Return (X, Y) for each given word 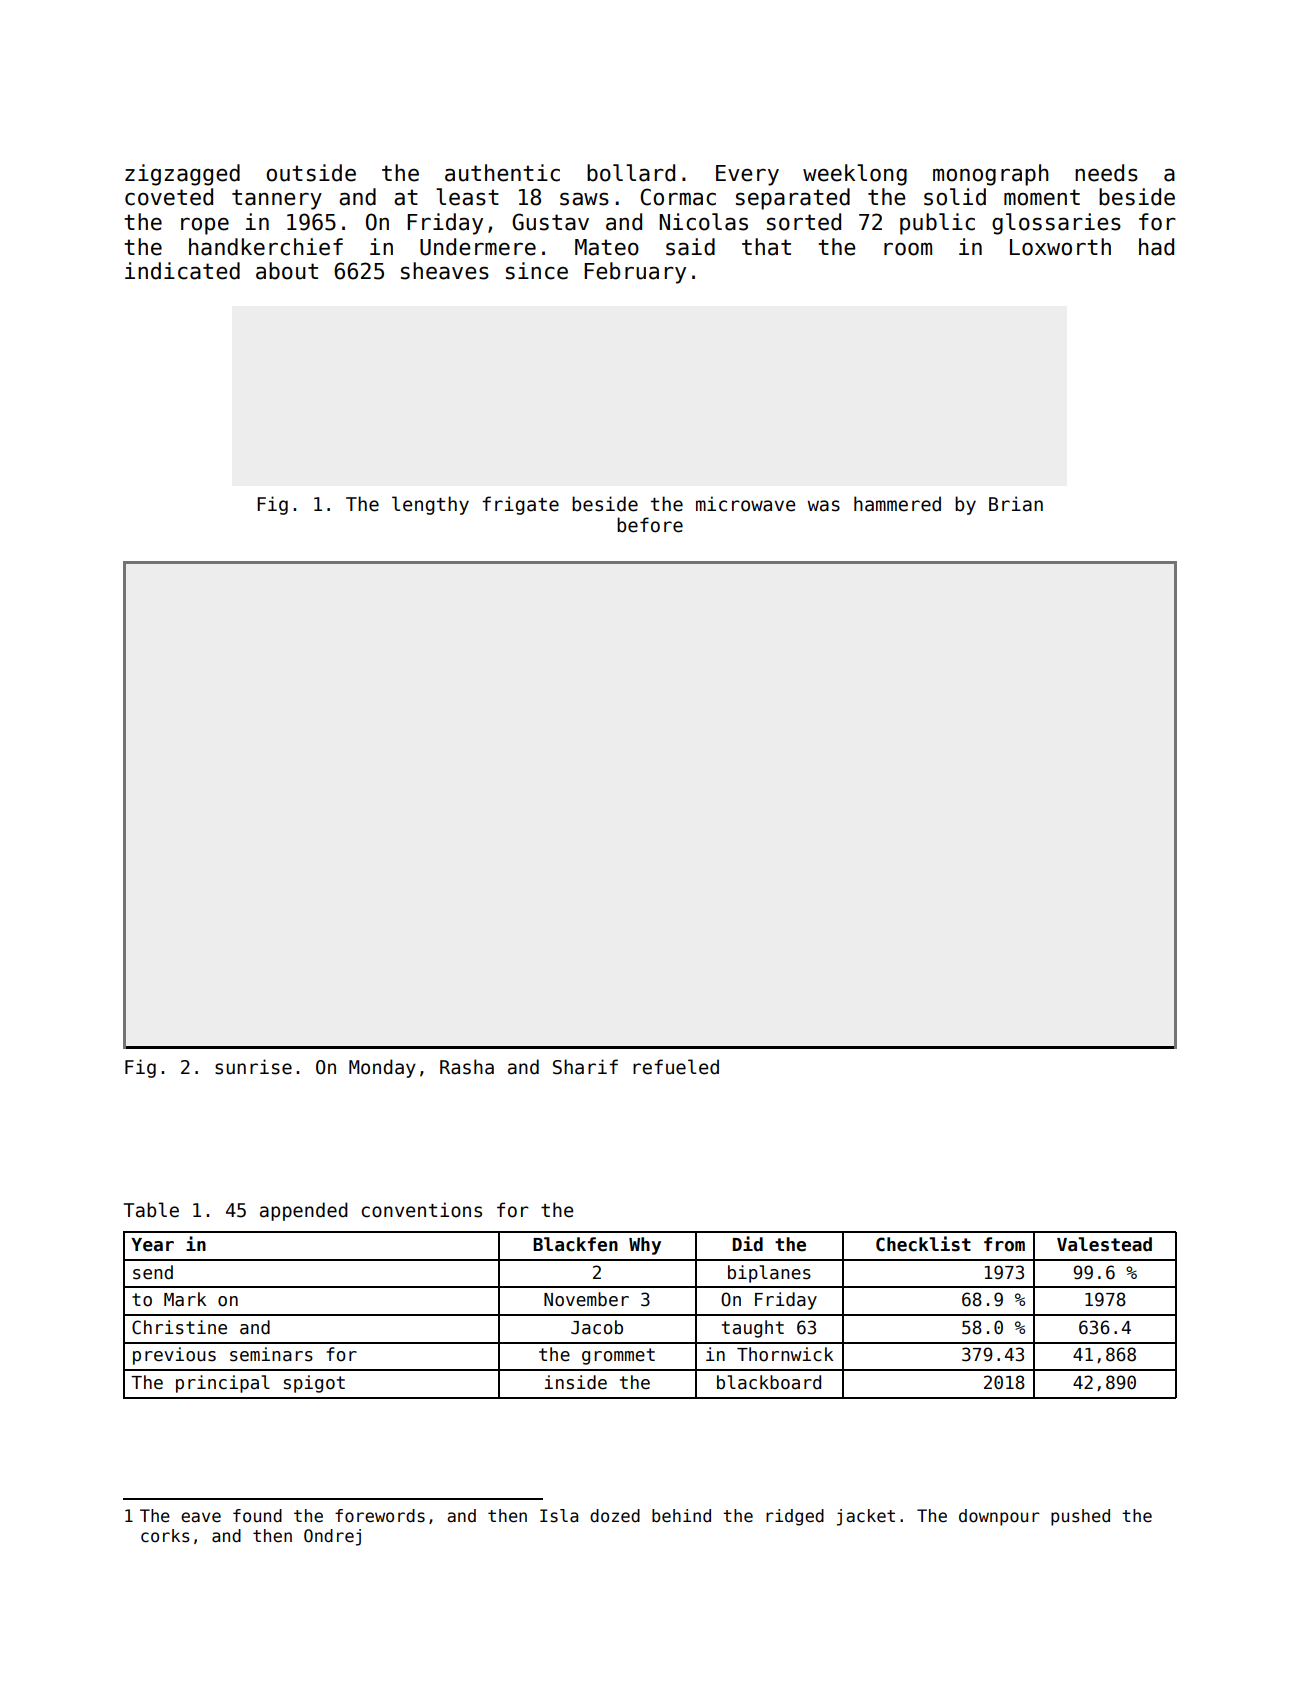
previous (174, 1356)
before (650, 525)
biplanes (769, 1274)
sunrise (253, 1067)
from (1004, 1244)
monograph (991, 175)
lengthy (430, 505)
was (823, 506)
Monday (382, 1068)
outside (311, 173)
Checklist (923, 1244)
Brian (1016, 504)
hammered (897, 504)
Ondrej (332, 1537)
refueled (676, 1067)
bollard (631, 173)
